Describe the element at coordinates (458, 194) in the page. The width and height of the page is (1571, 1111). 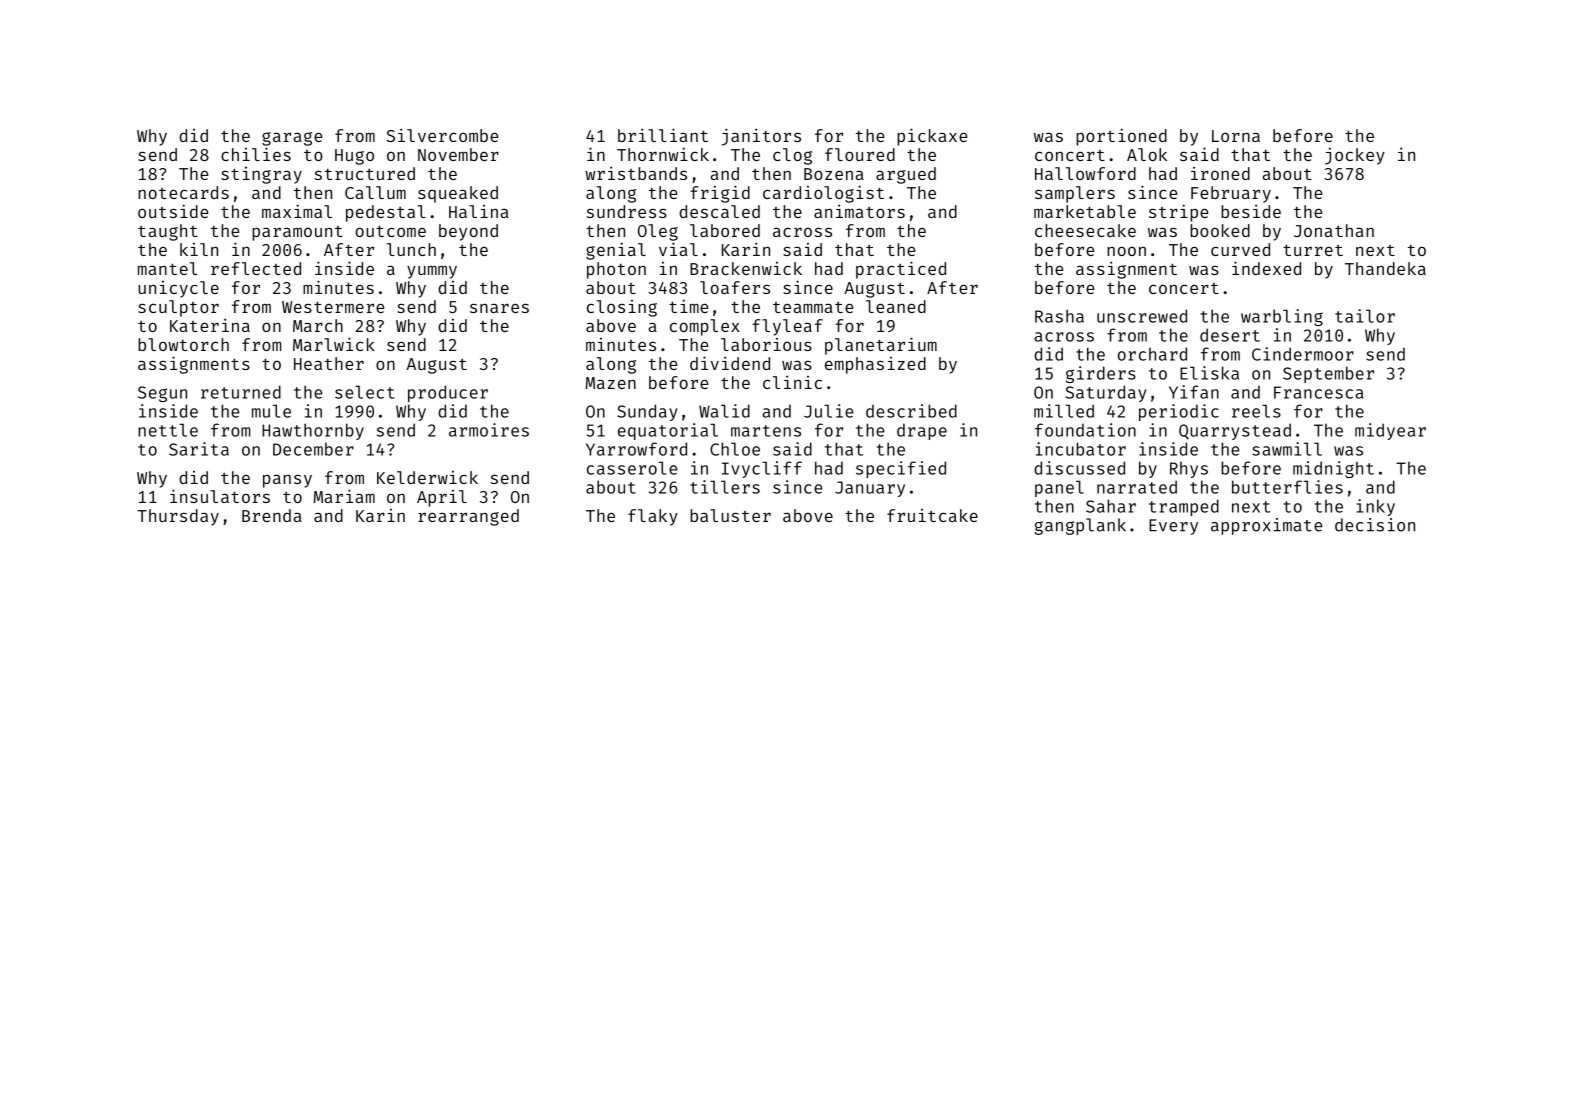
I see `squeaked` at that location.
